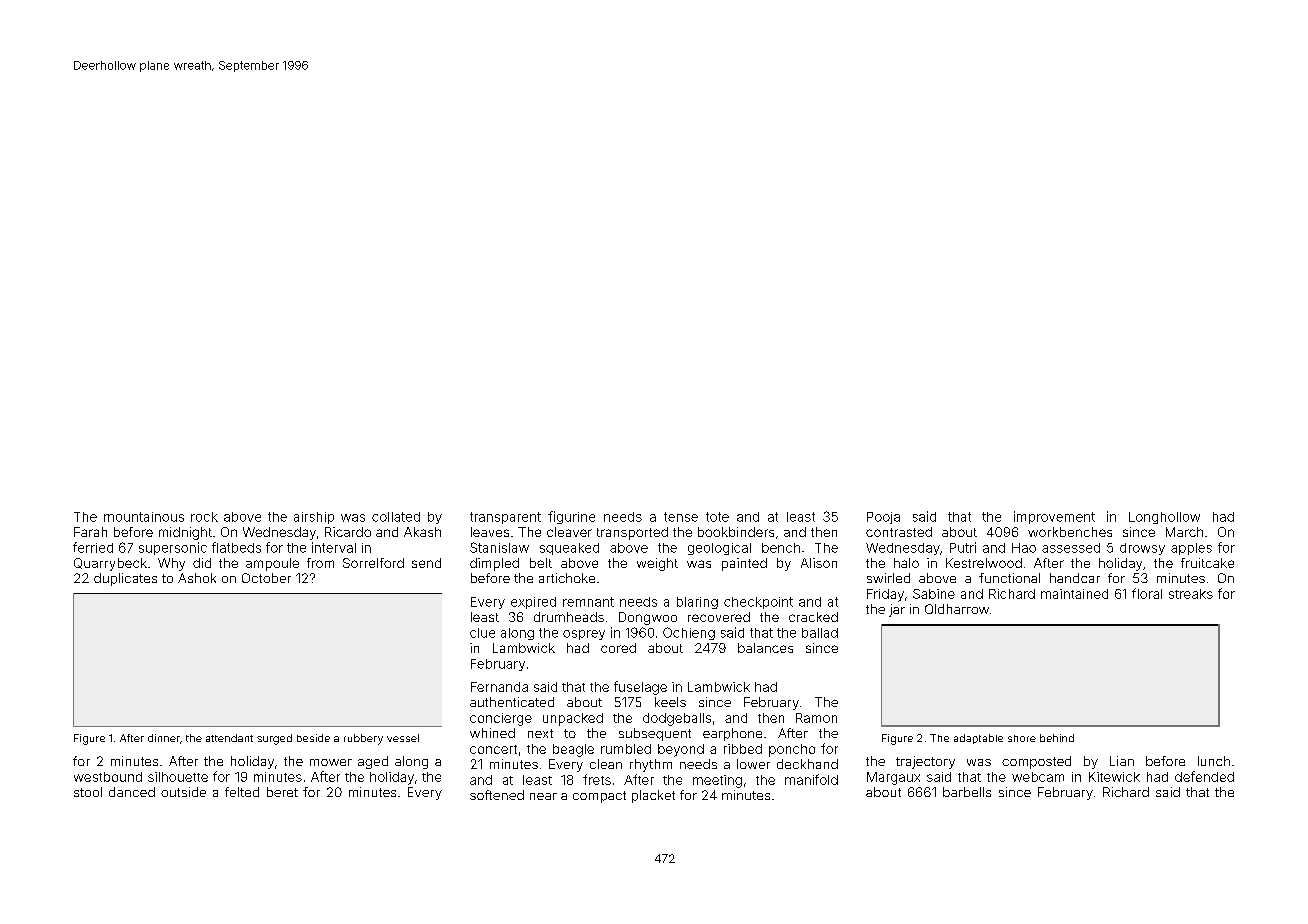 This screenshot has height=924, width=1308. What do you see at coordinates (571, 517) in the screenshot?
I see `figurine` at bounding box center [571, 517].
